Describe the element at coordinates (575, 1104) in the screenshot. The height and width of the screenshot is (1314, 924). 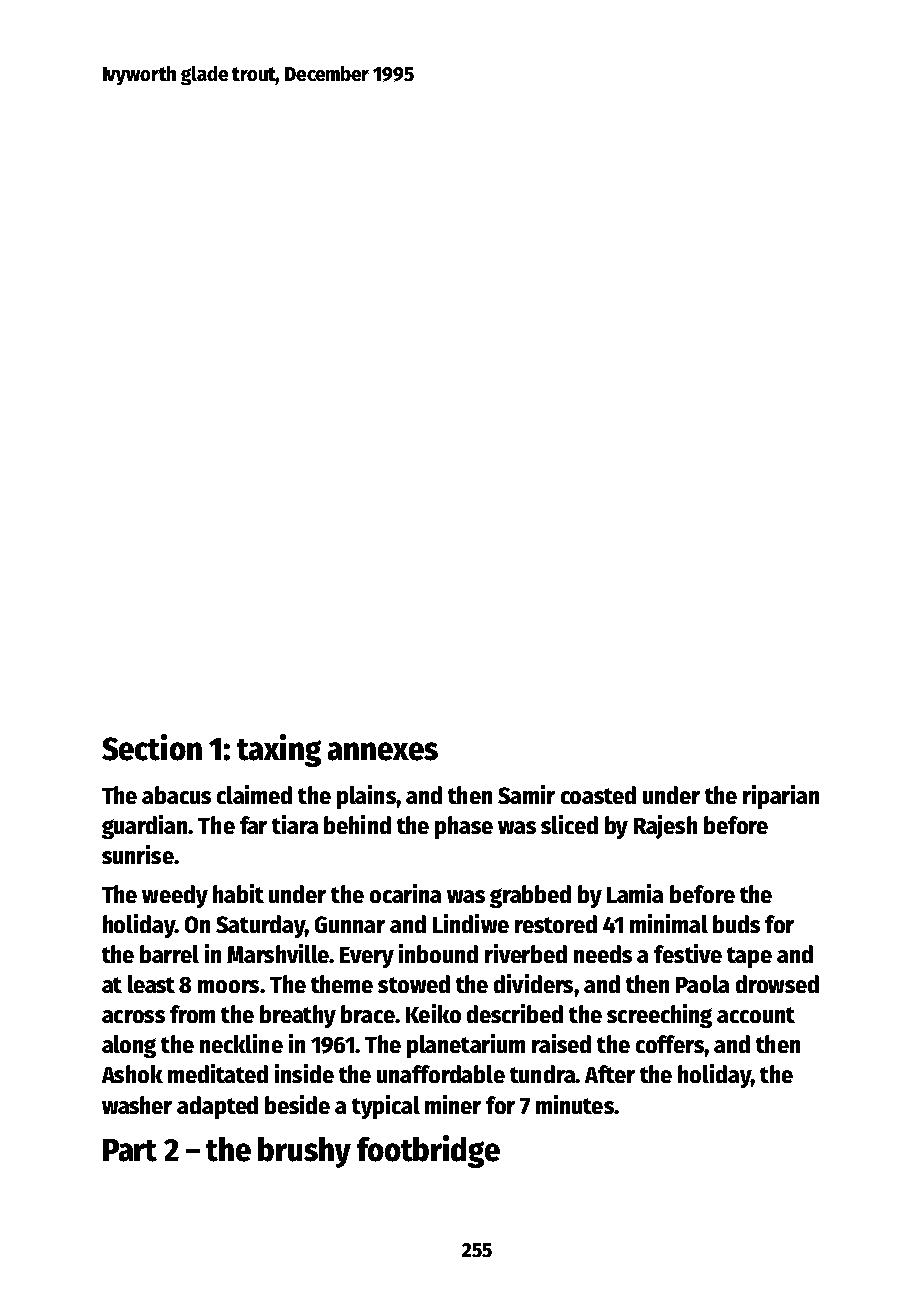
I see `minutes` at that location.
